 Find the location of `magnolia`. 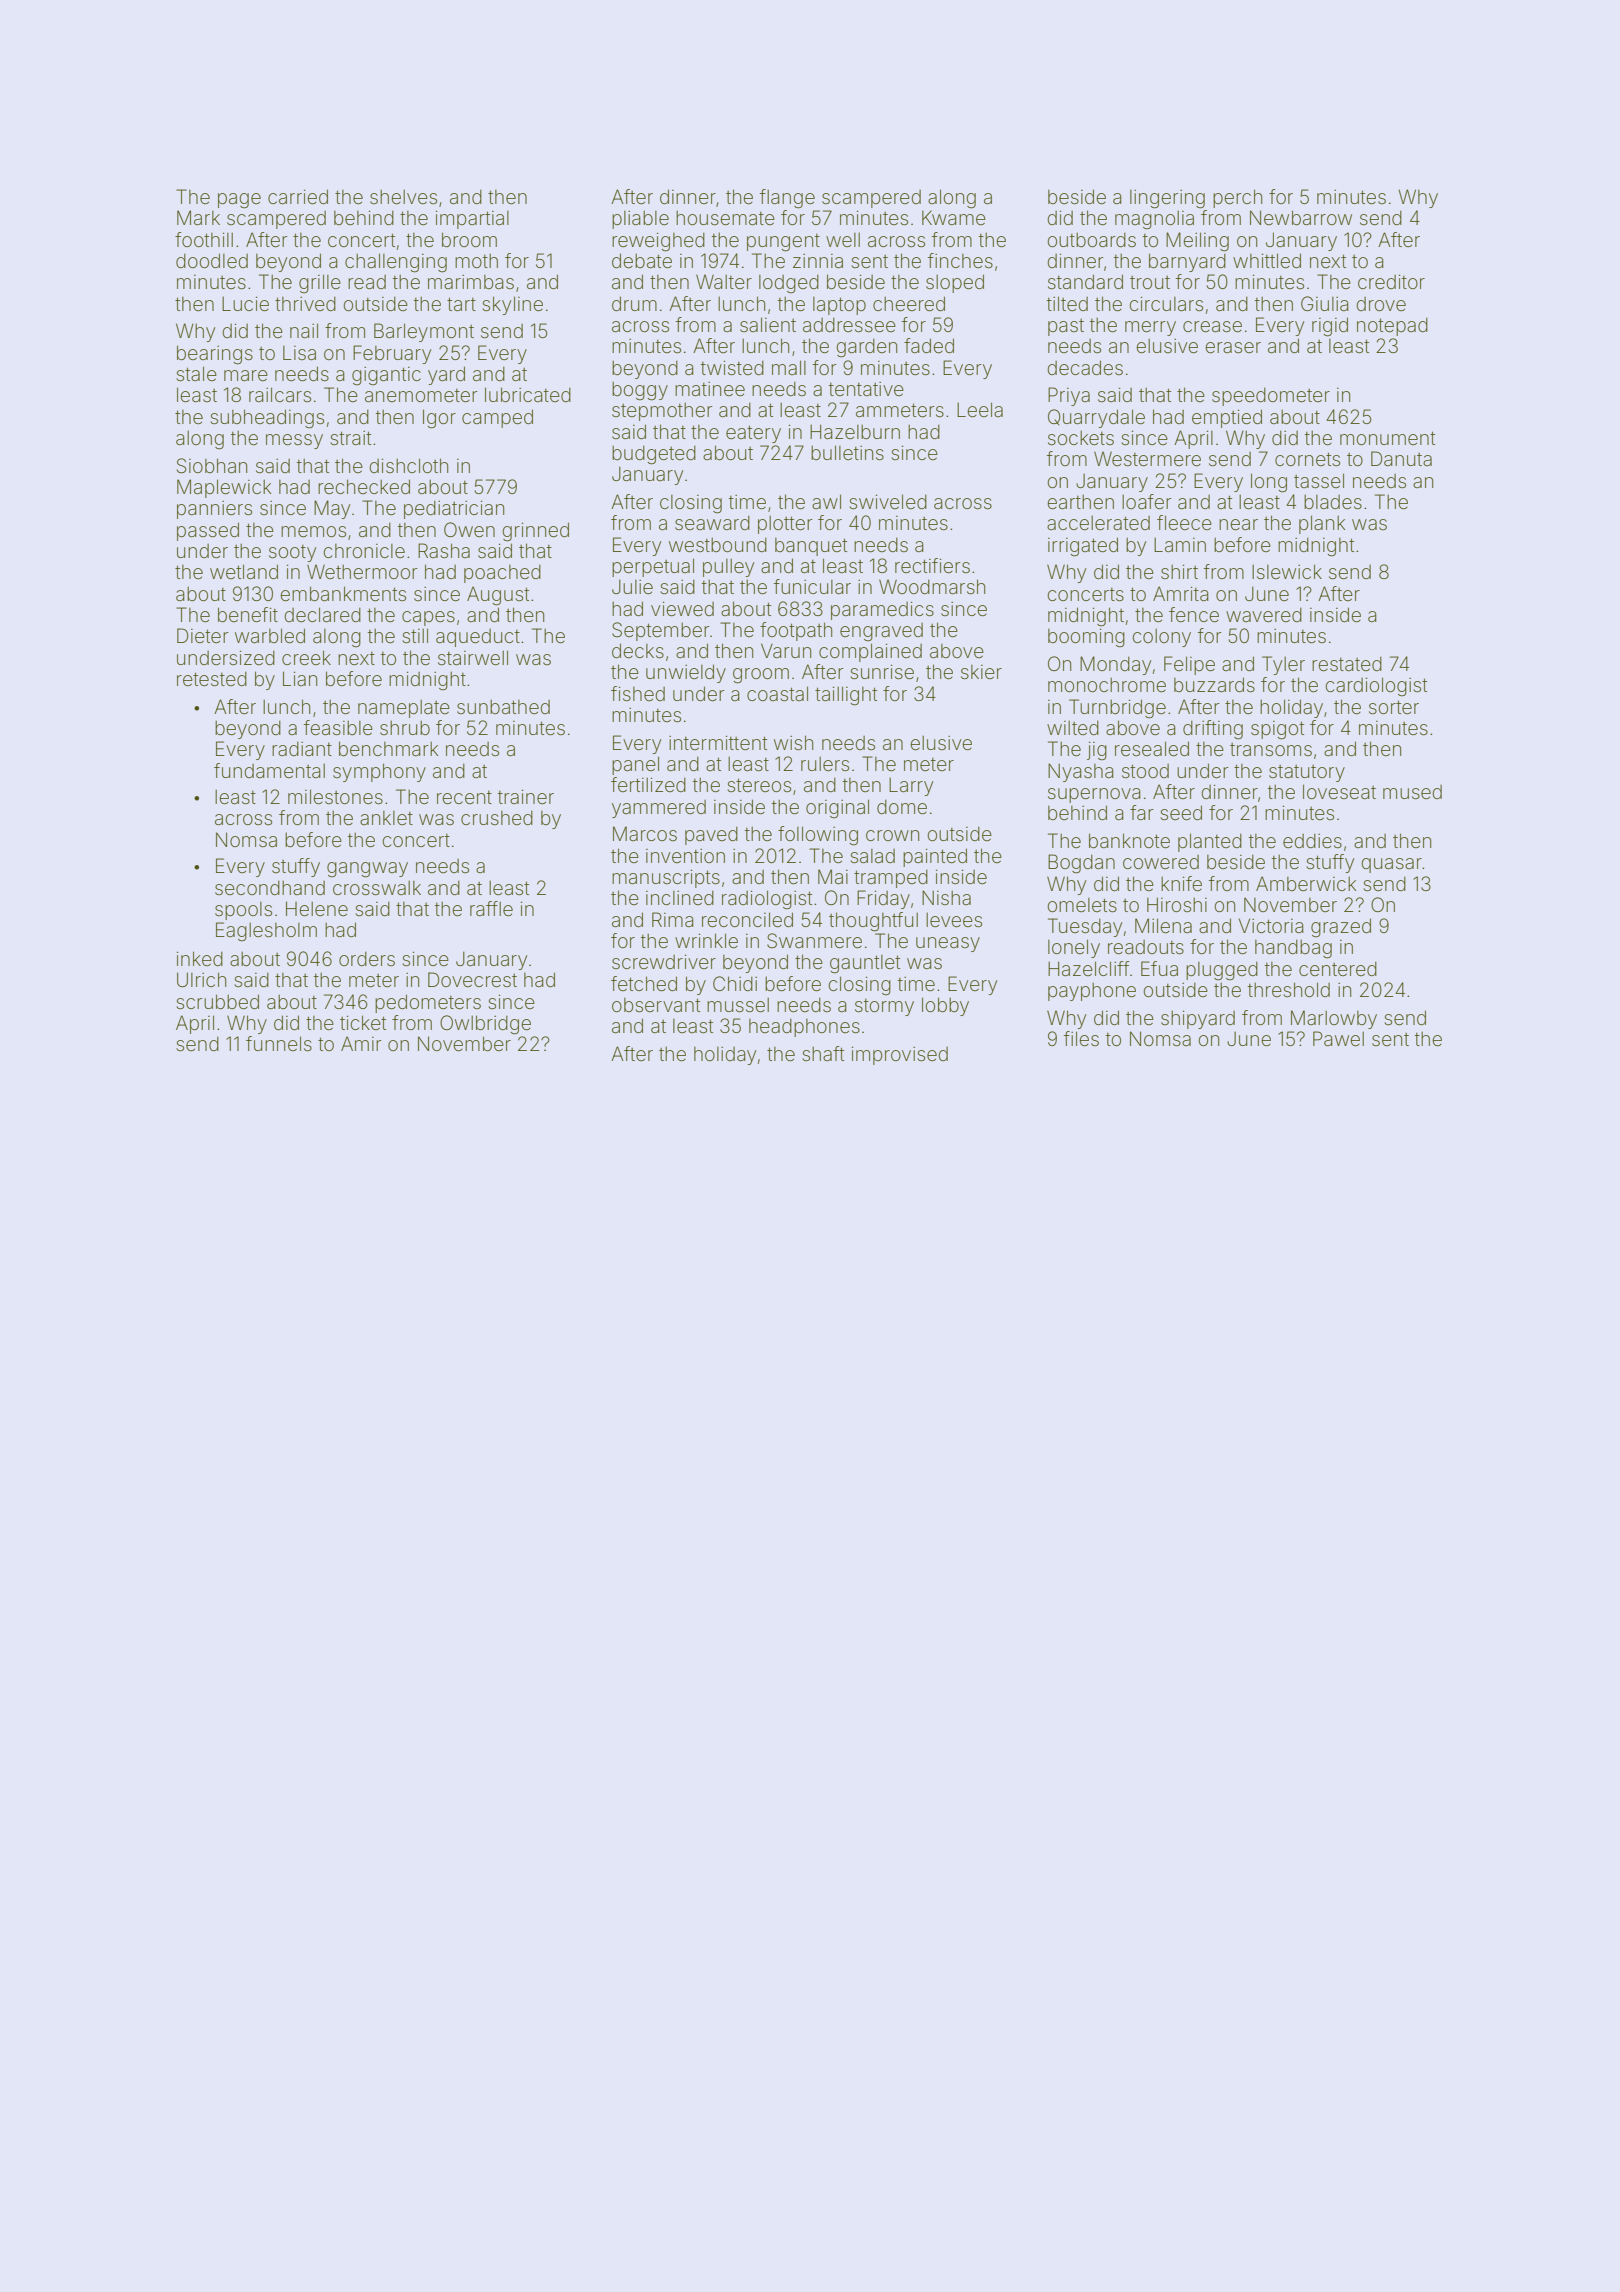

magnolia is located at coordinates (1154, 220).
